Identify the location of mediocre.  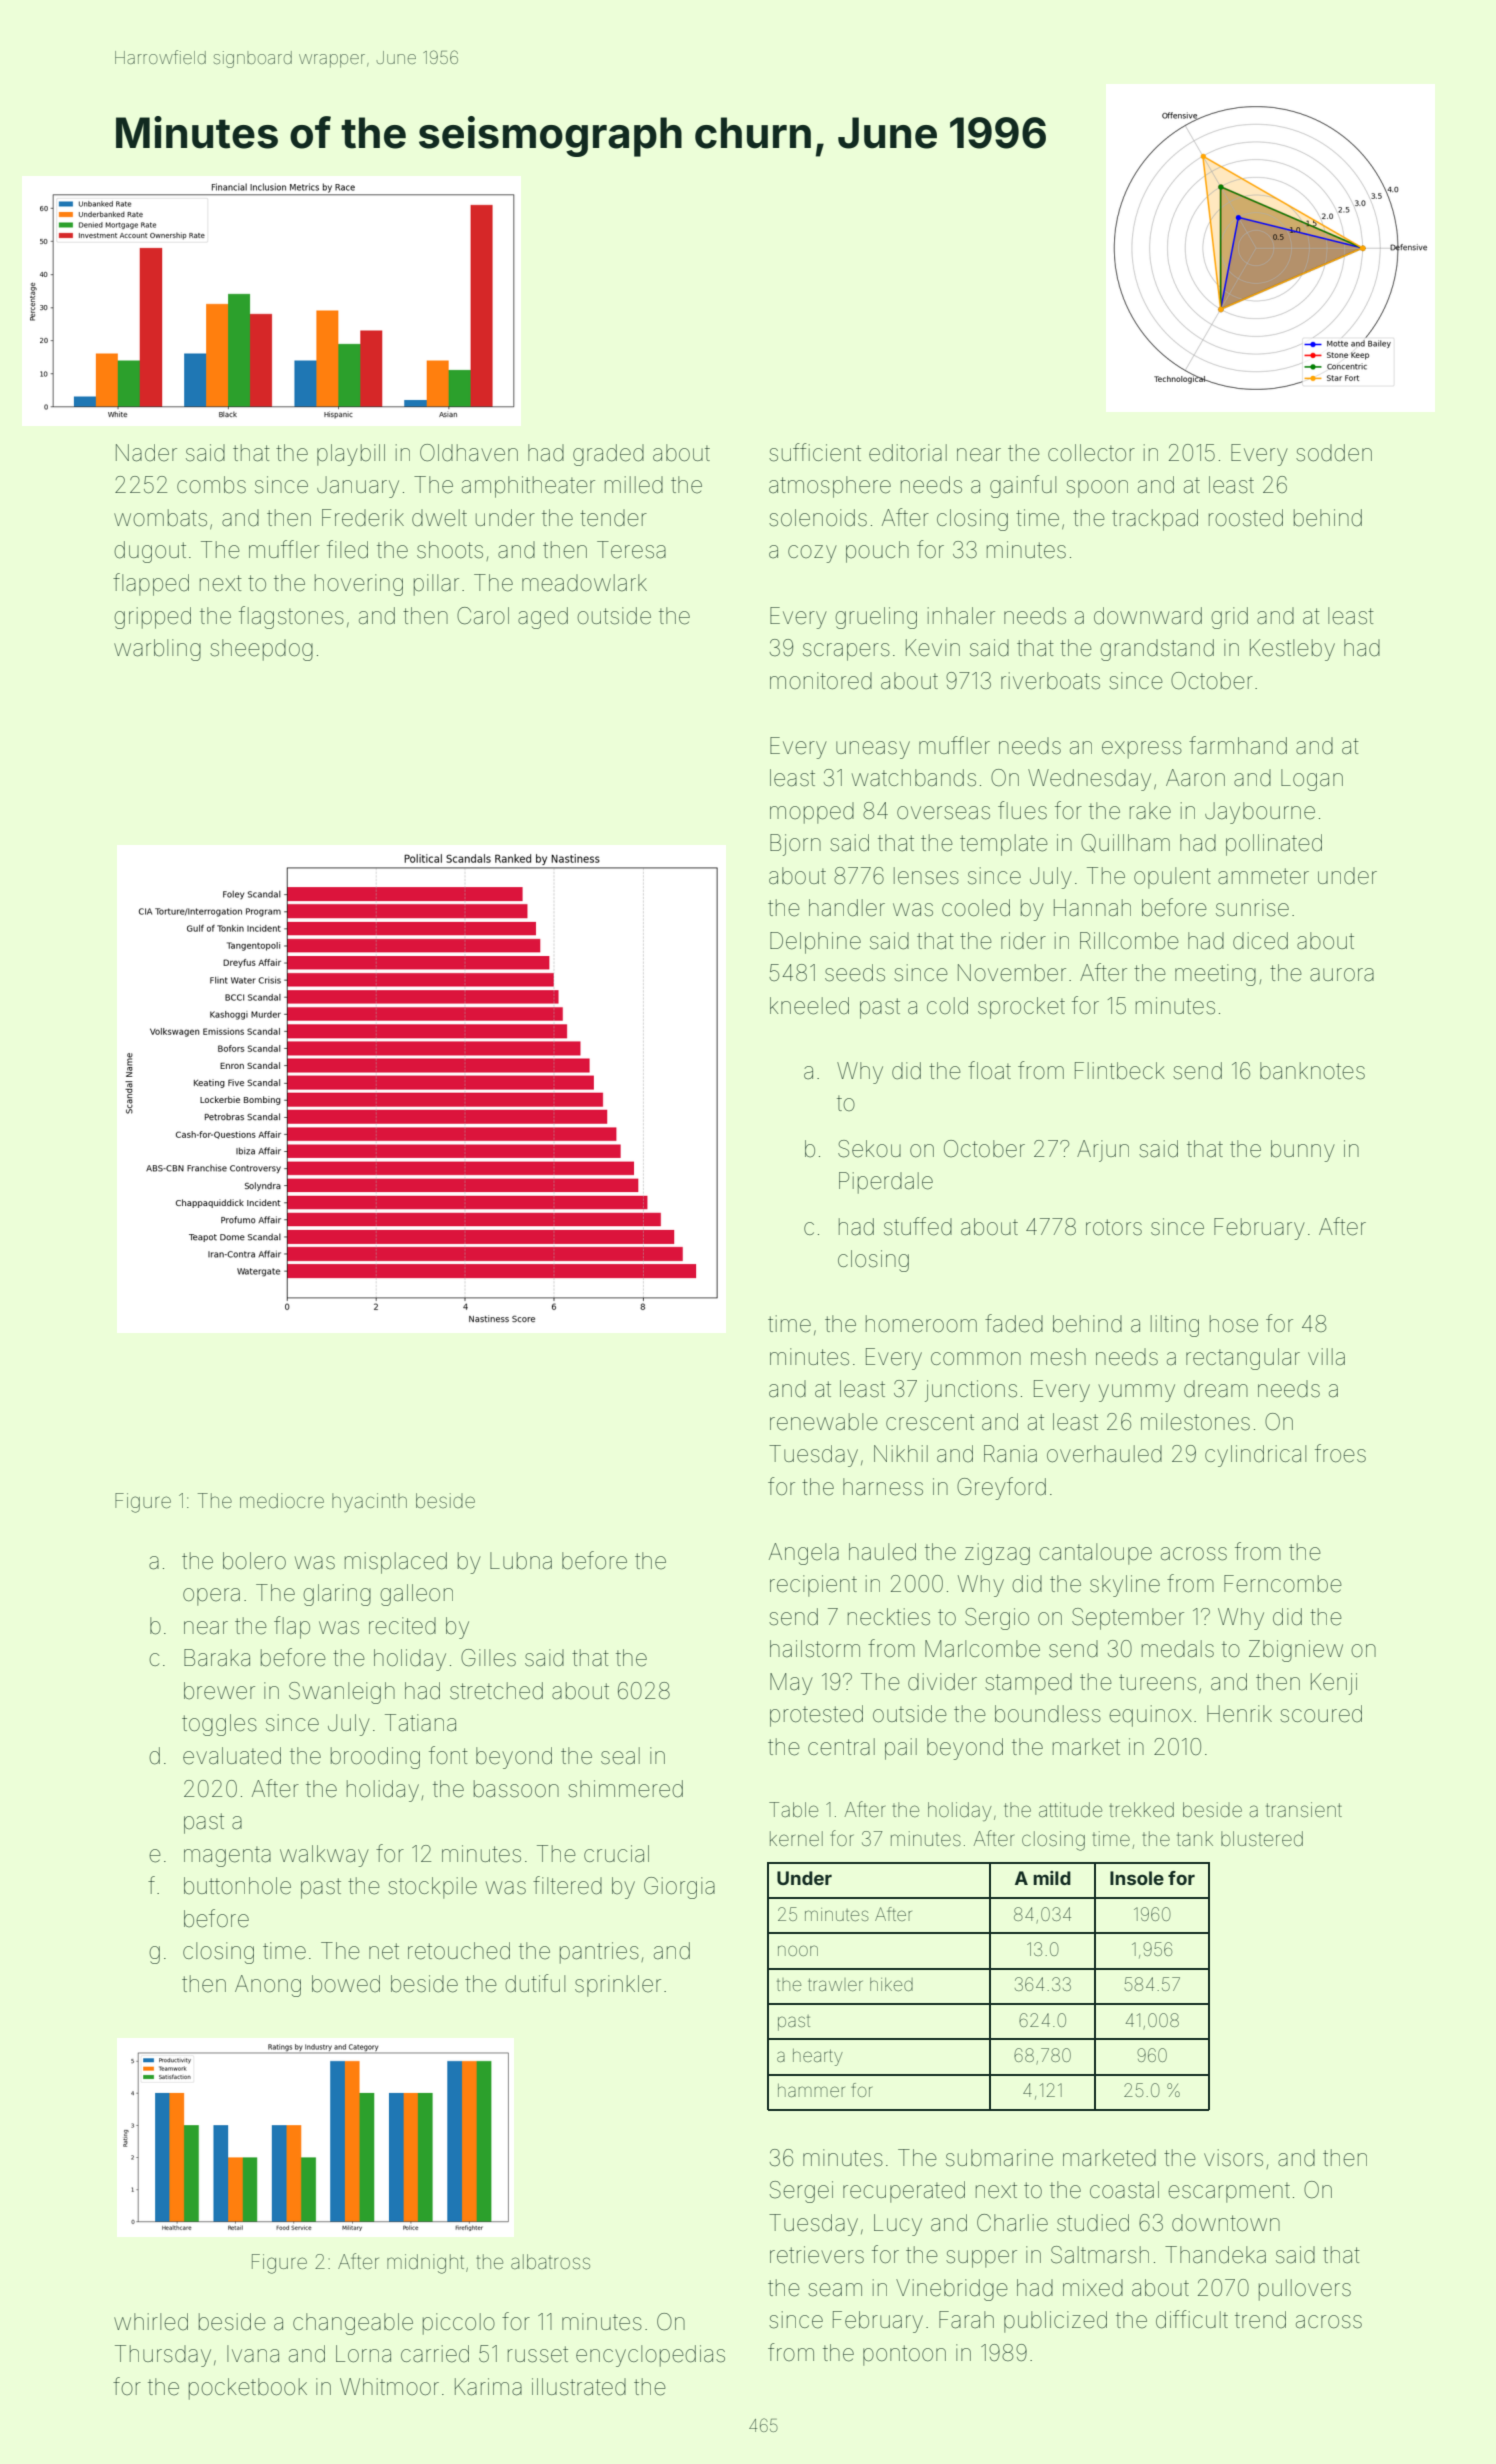
(282, 1500).
